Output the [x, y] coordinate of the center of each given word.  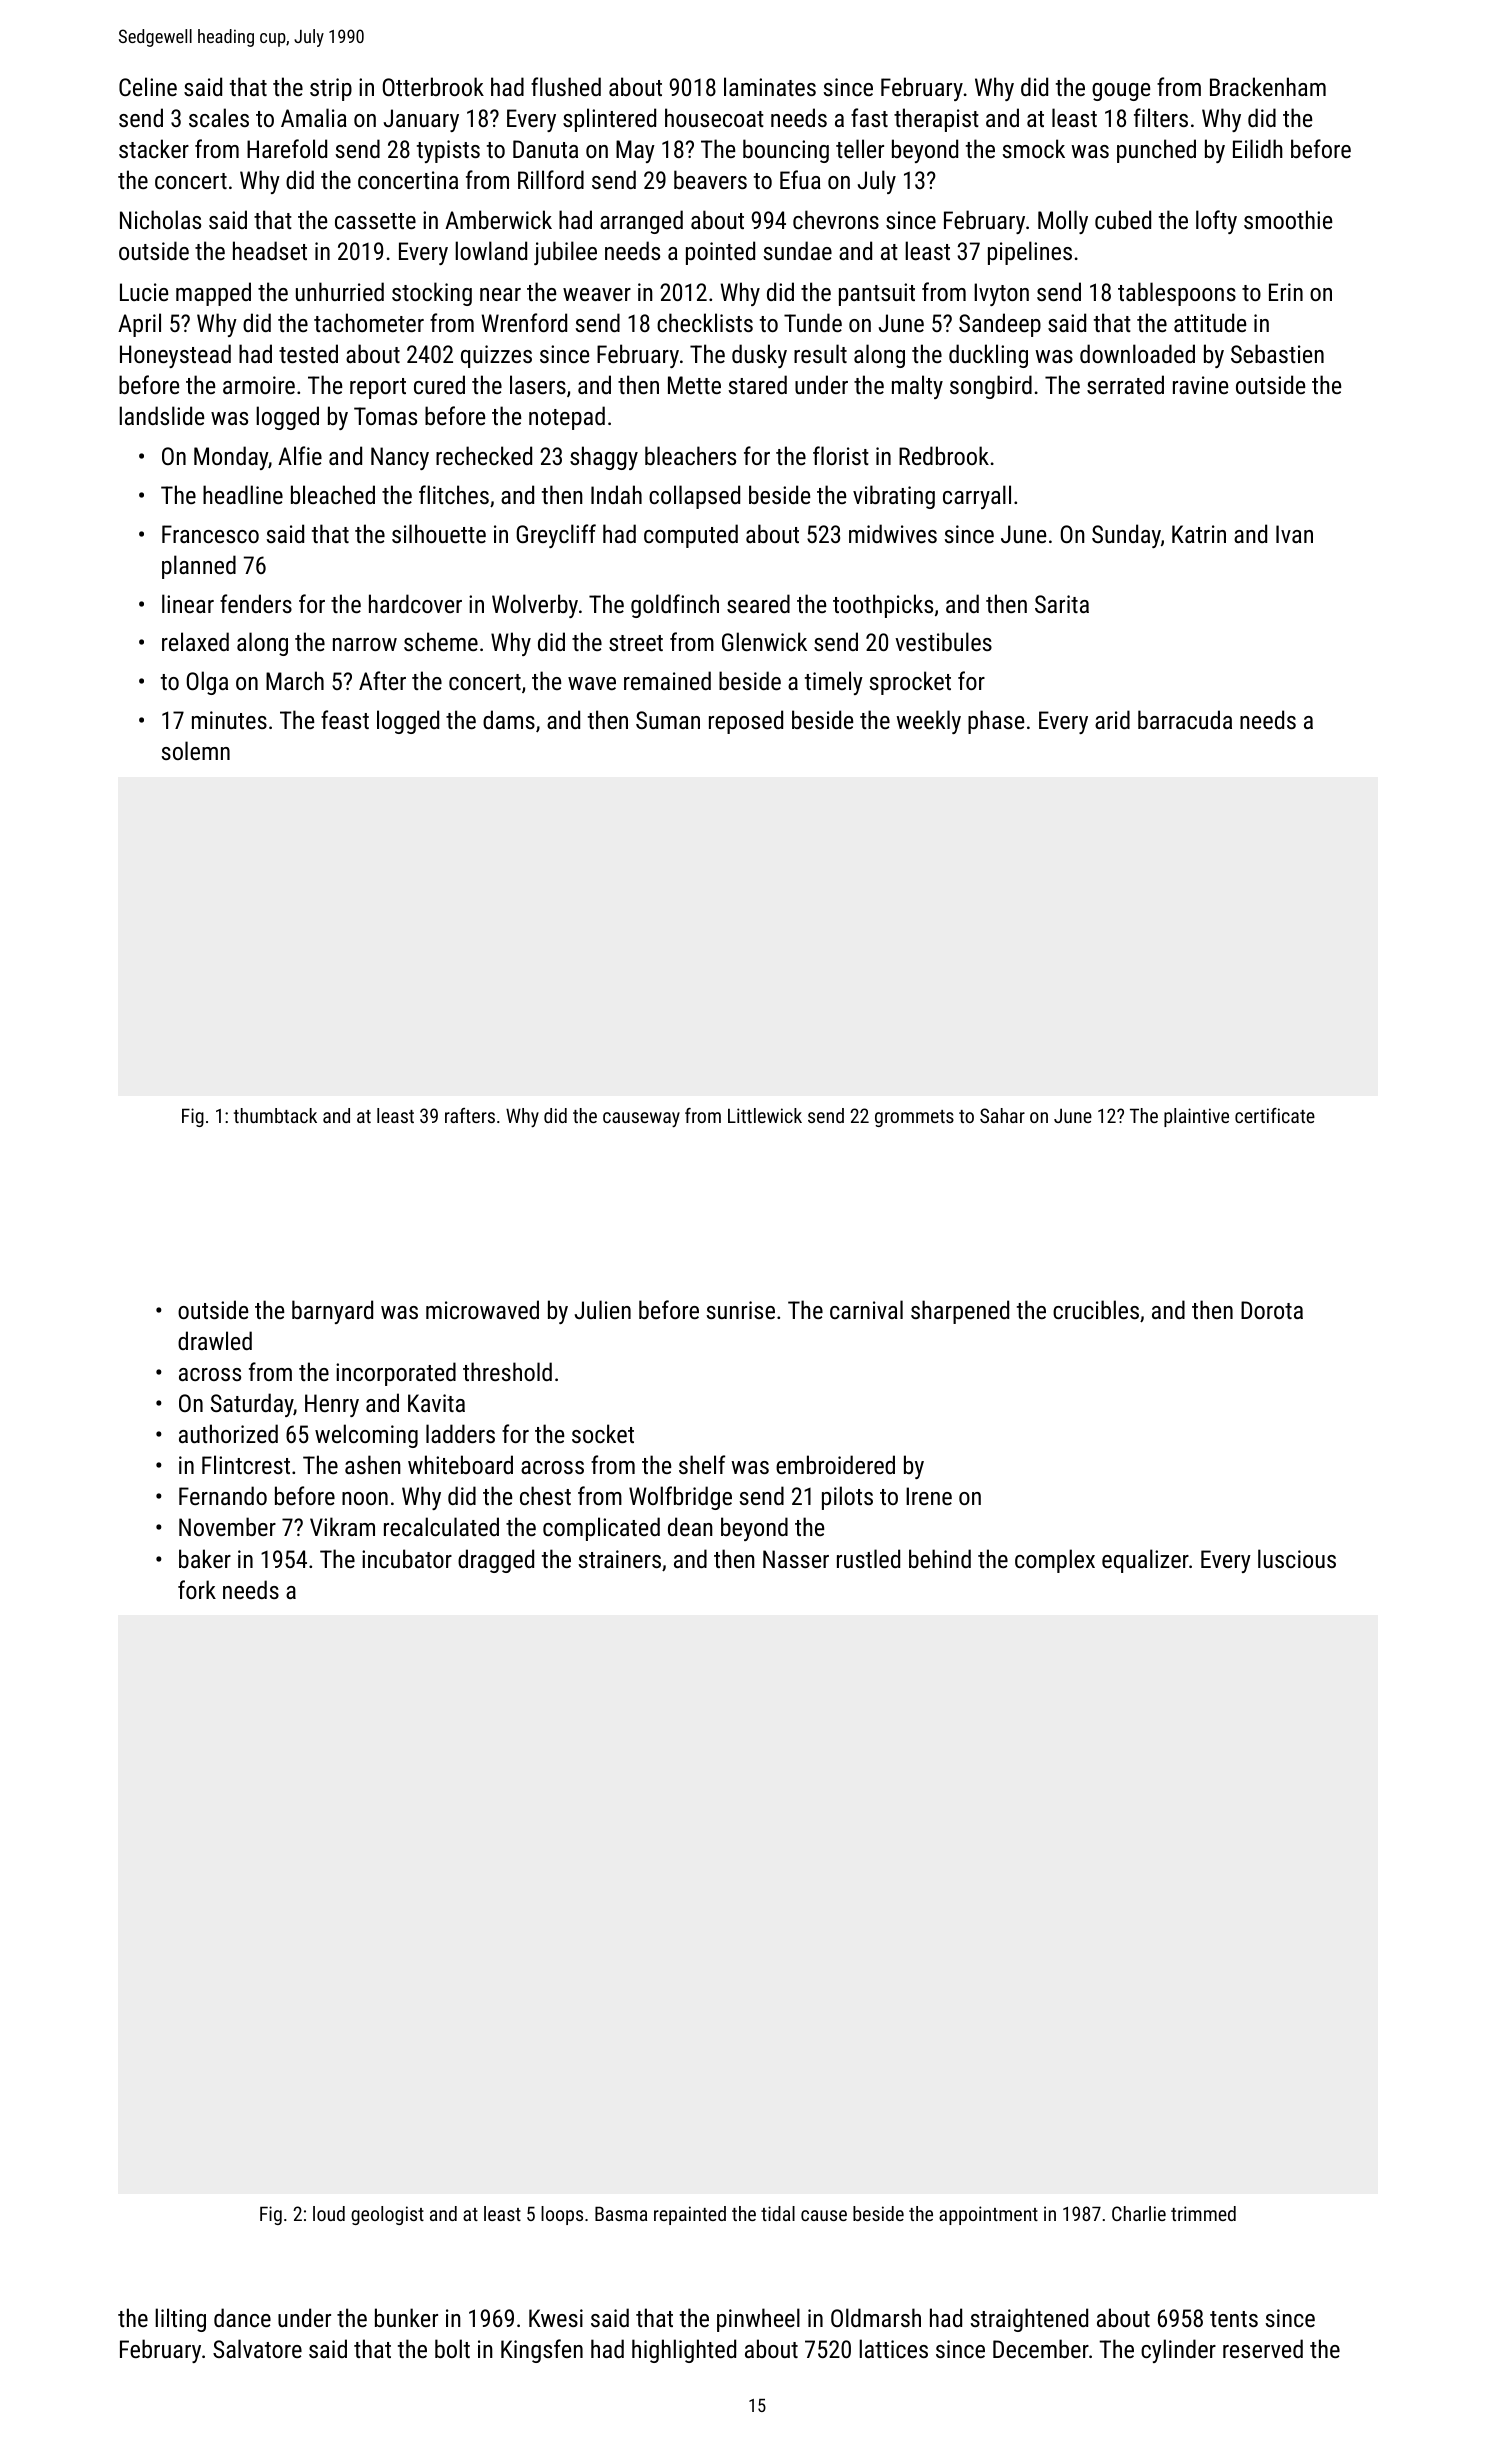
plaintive [1196, 1117]
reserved [1263, 2348]
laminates [770, 86]
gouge [1121, 92]
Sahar [1002, 1115]
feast [345, 719]
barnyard [332, 1312]
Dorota [1272, 1310]
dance [242, 2317]
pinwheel [758, 2320]
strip [331, 89]
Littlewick [765, 1115]
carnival [866, 1309]
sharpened [960, 1312]
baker [205, 1558]
